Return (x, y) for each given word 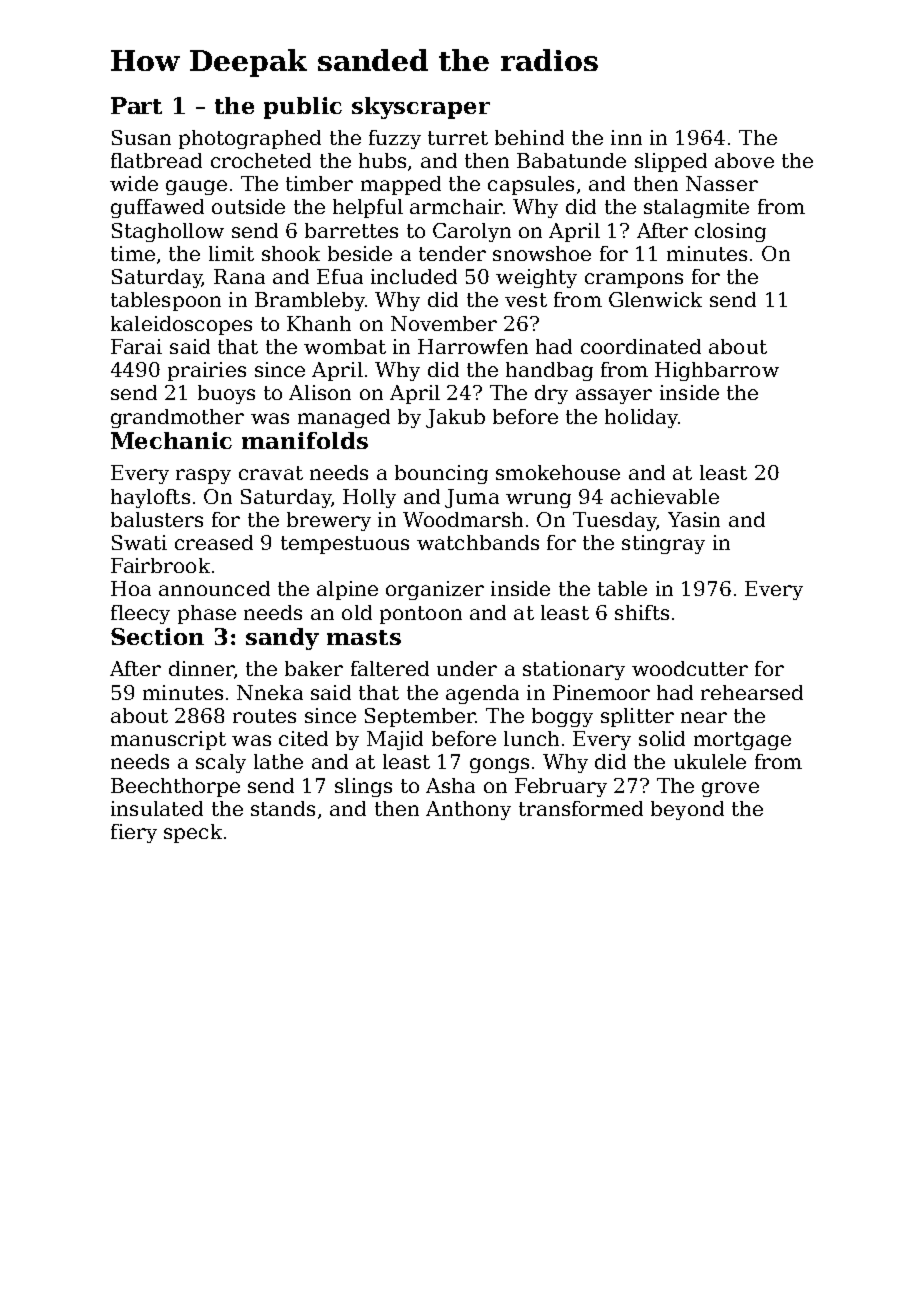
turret (458, 138)
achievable (665, 496)
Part (136, 105)
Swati (139, 542)
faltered (390, 668)
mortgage (742, 741)
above (744, 160)
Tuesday (615, 521)
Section (157, 636)
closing (730, 232)
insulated (157, 808)
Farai (136, 346)
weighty (536, 278)
